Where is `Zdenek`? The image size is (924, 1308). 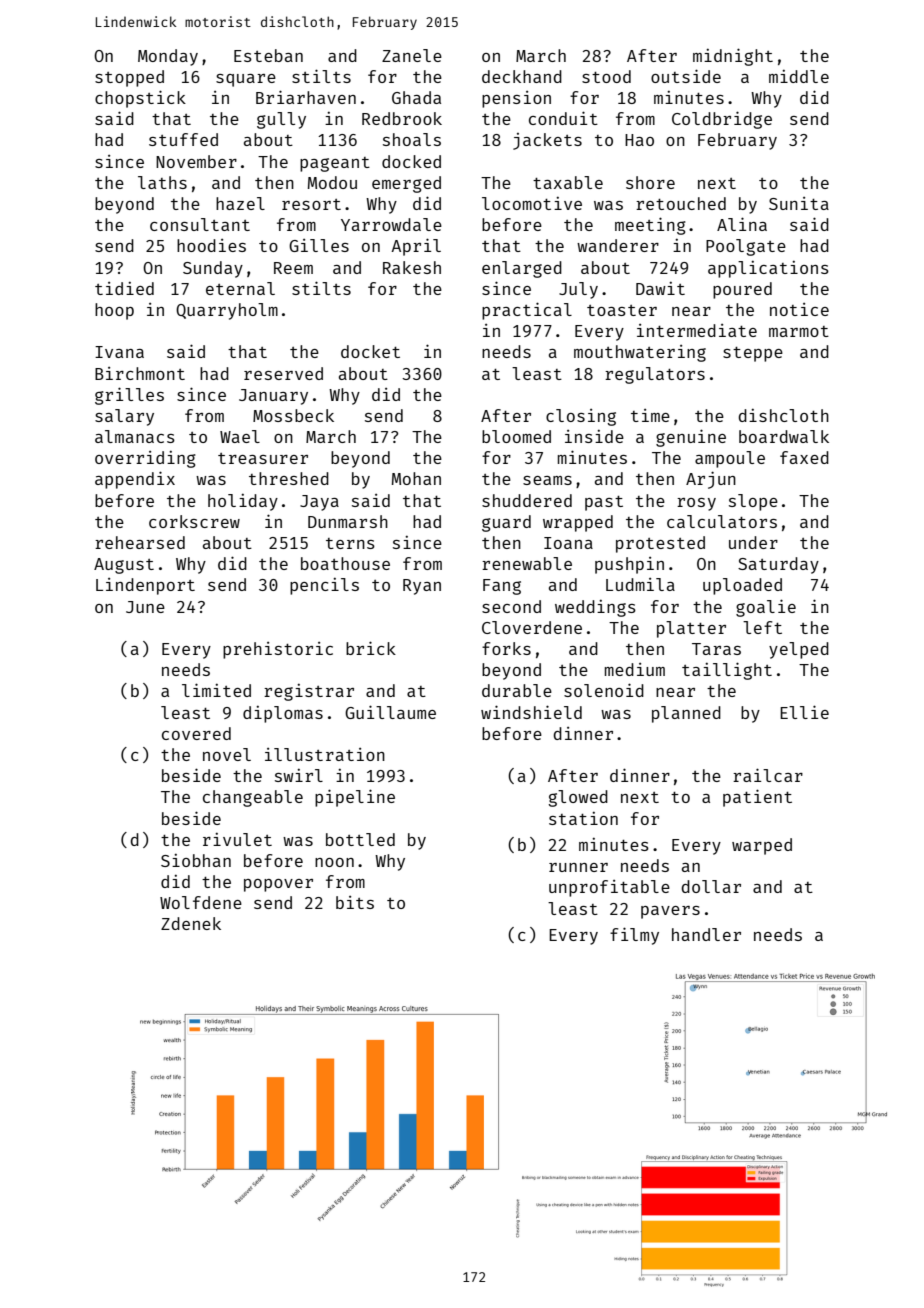
Zdenek is located at coordinates (191, 923).
